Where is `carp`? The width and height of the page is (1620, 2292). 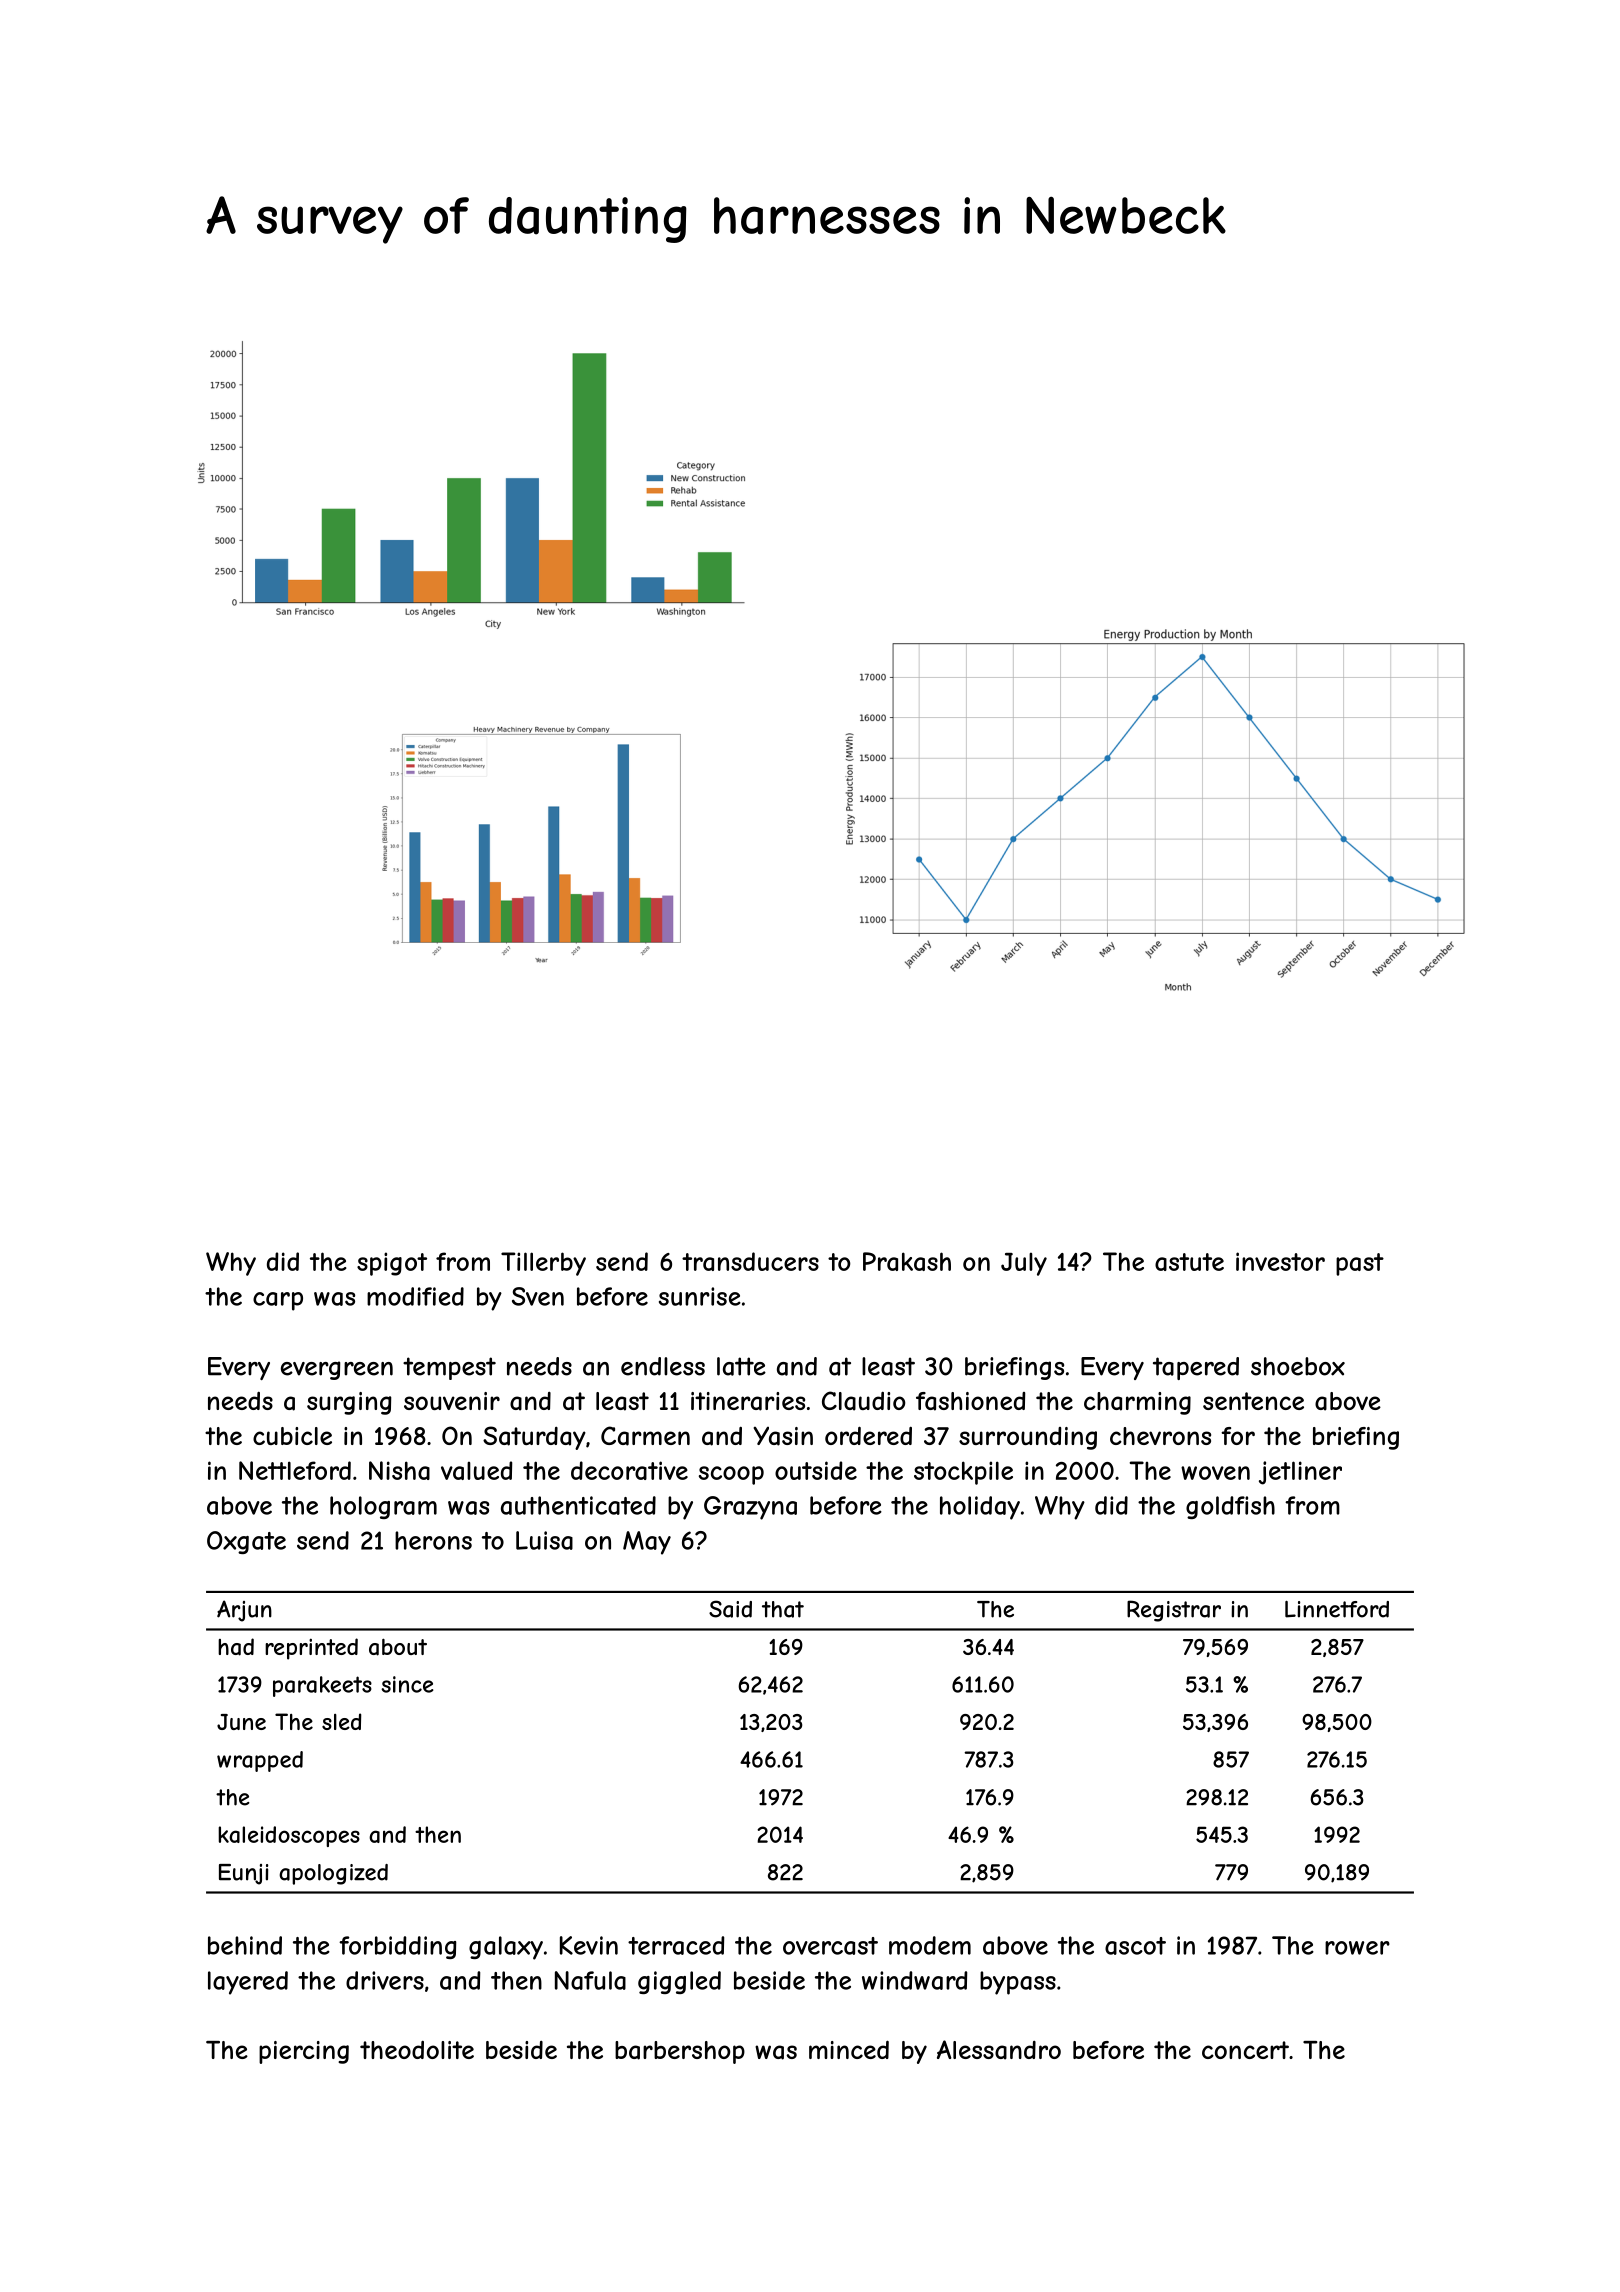 carp is located at coordinates (278, 1301).
